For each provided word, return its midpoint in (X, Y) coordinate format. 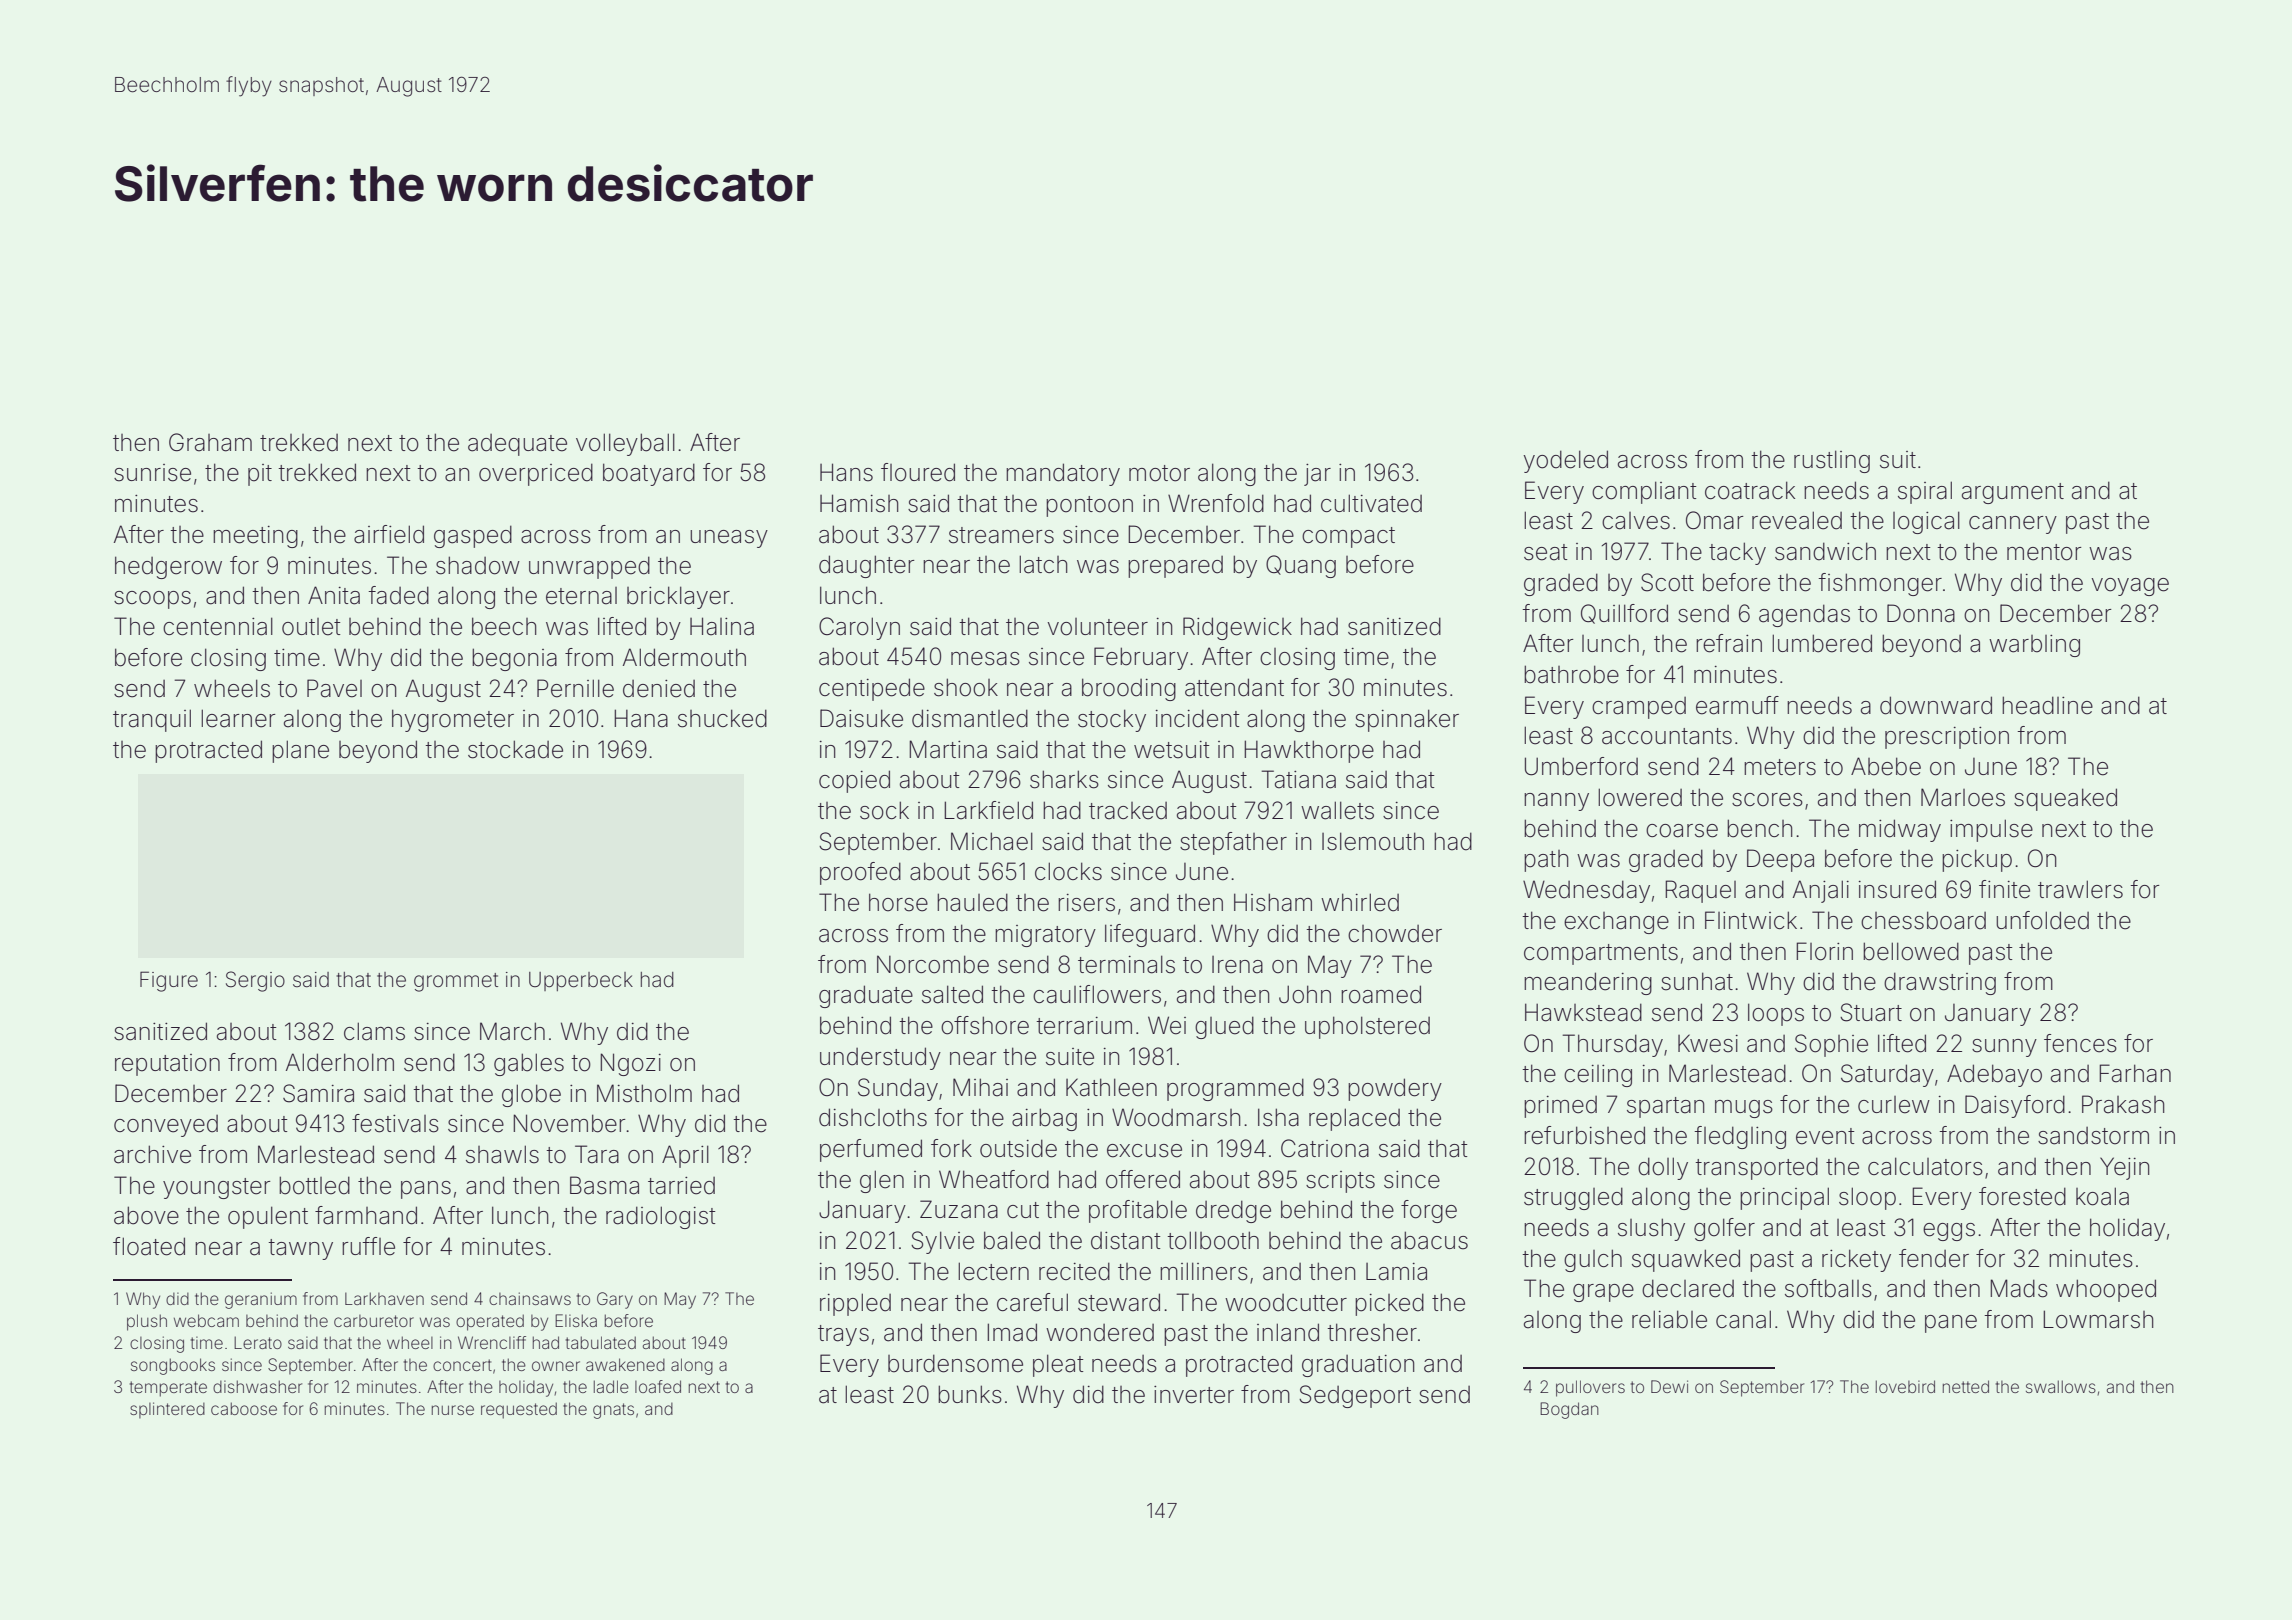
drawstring (1940, 983)
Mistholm (644, 1093)
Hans (846, 472)
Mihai (980, 1087)
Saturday (1887, 1075)
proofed (860, 873)
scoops (152, 600)
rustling (1832, 461)
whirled (1360, 902)
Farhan (2135, 1073)
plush (147, 1322)
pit (260, 475)
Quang (1301, 566)
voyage (2130, 587)
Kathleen (1111, 1087)
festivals (395, 1123)
